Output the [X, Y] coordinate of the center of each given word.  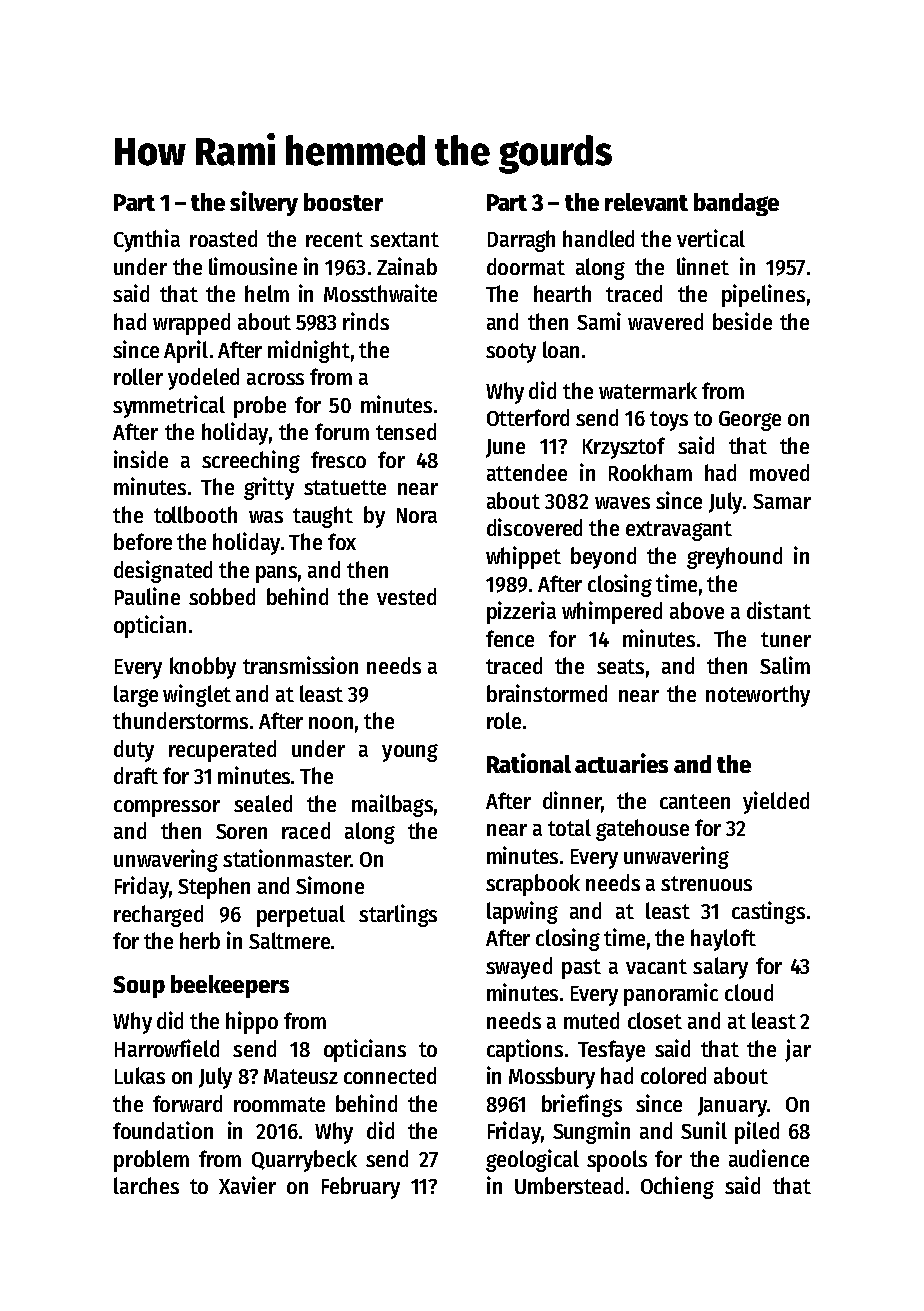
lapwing [522, 912]
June [505, 448]
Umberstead [569, 1185]
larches [146, 1185]
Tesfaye [611, 1051]
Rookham [650, 472]
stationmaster [286, 858]
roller [138, 376]
